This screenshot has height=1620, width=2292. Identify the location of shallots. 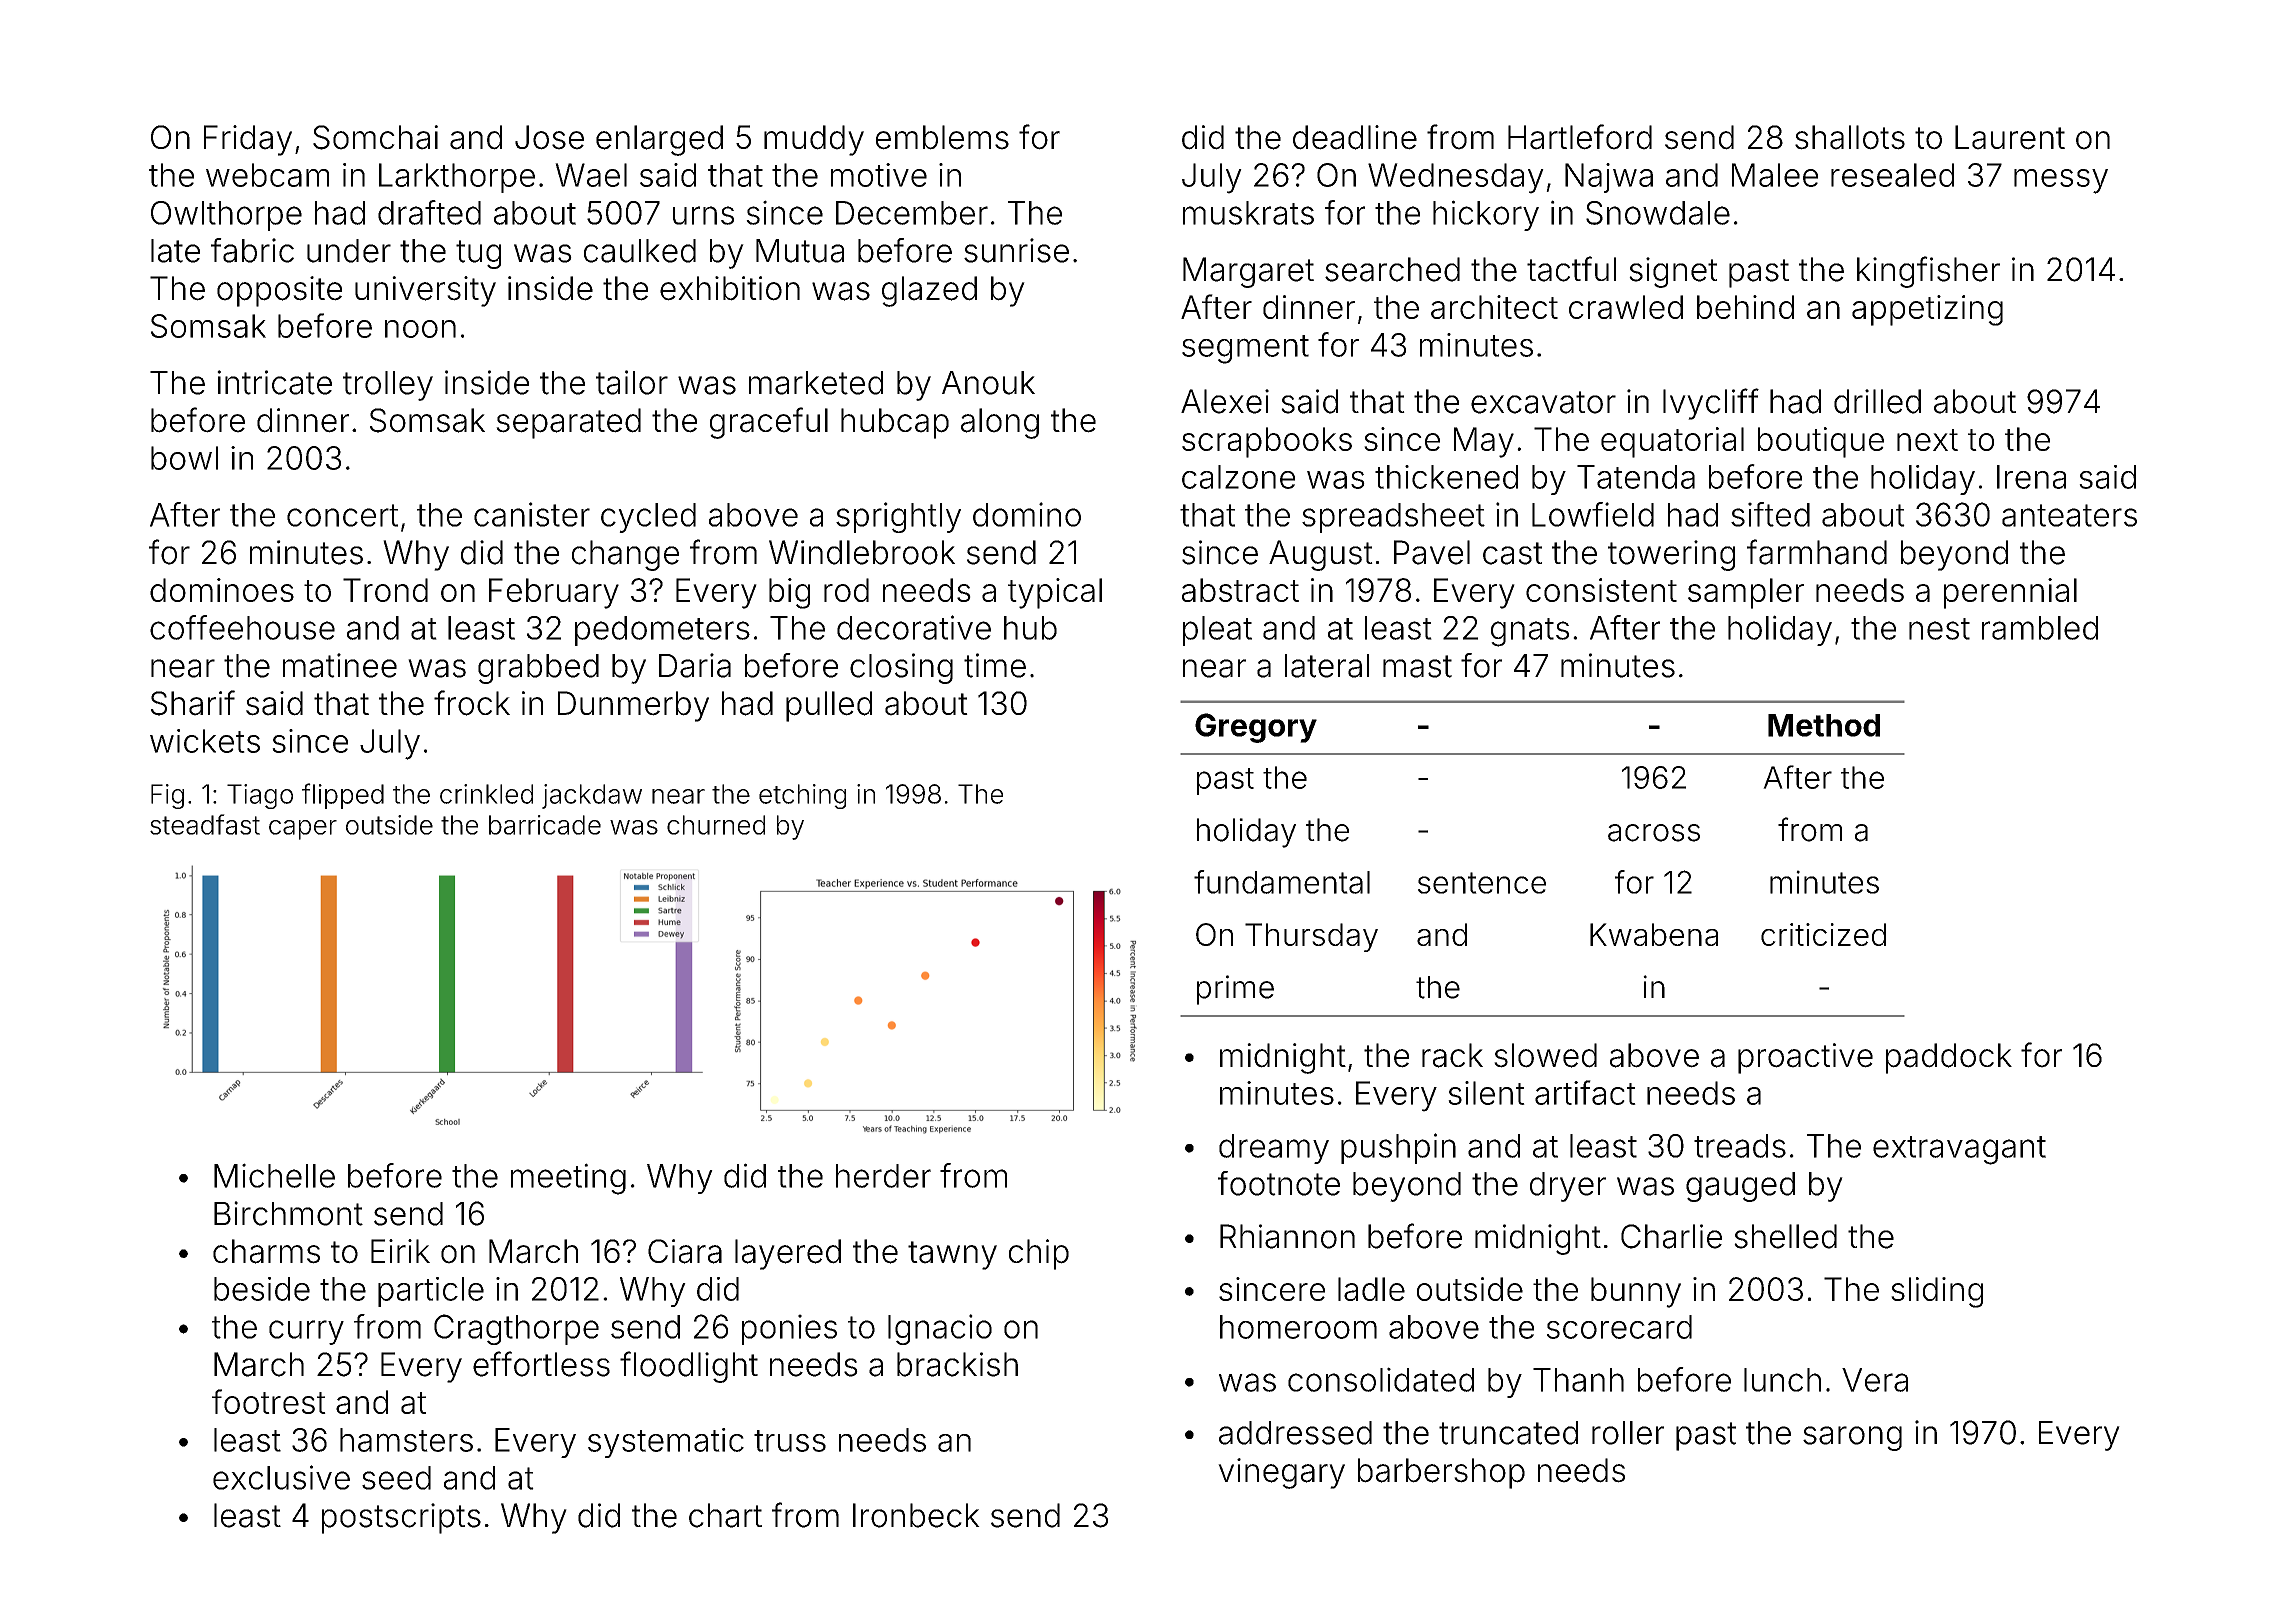
(1850, 137).
